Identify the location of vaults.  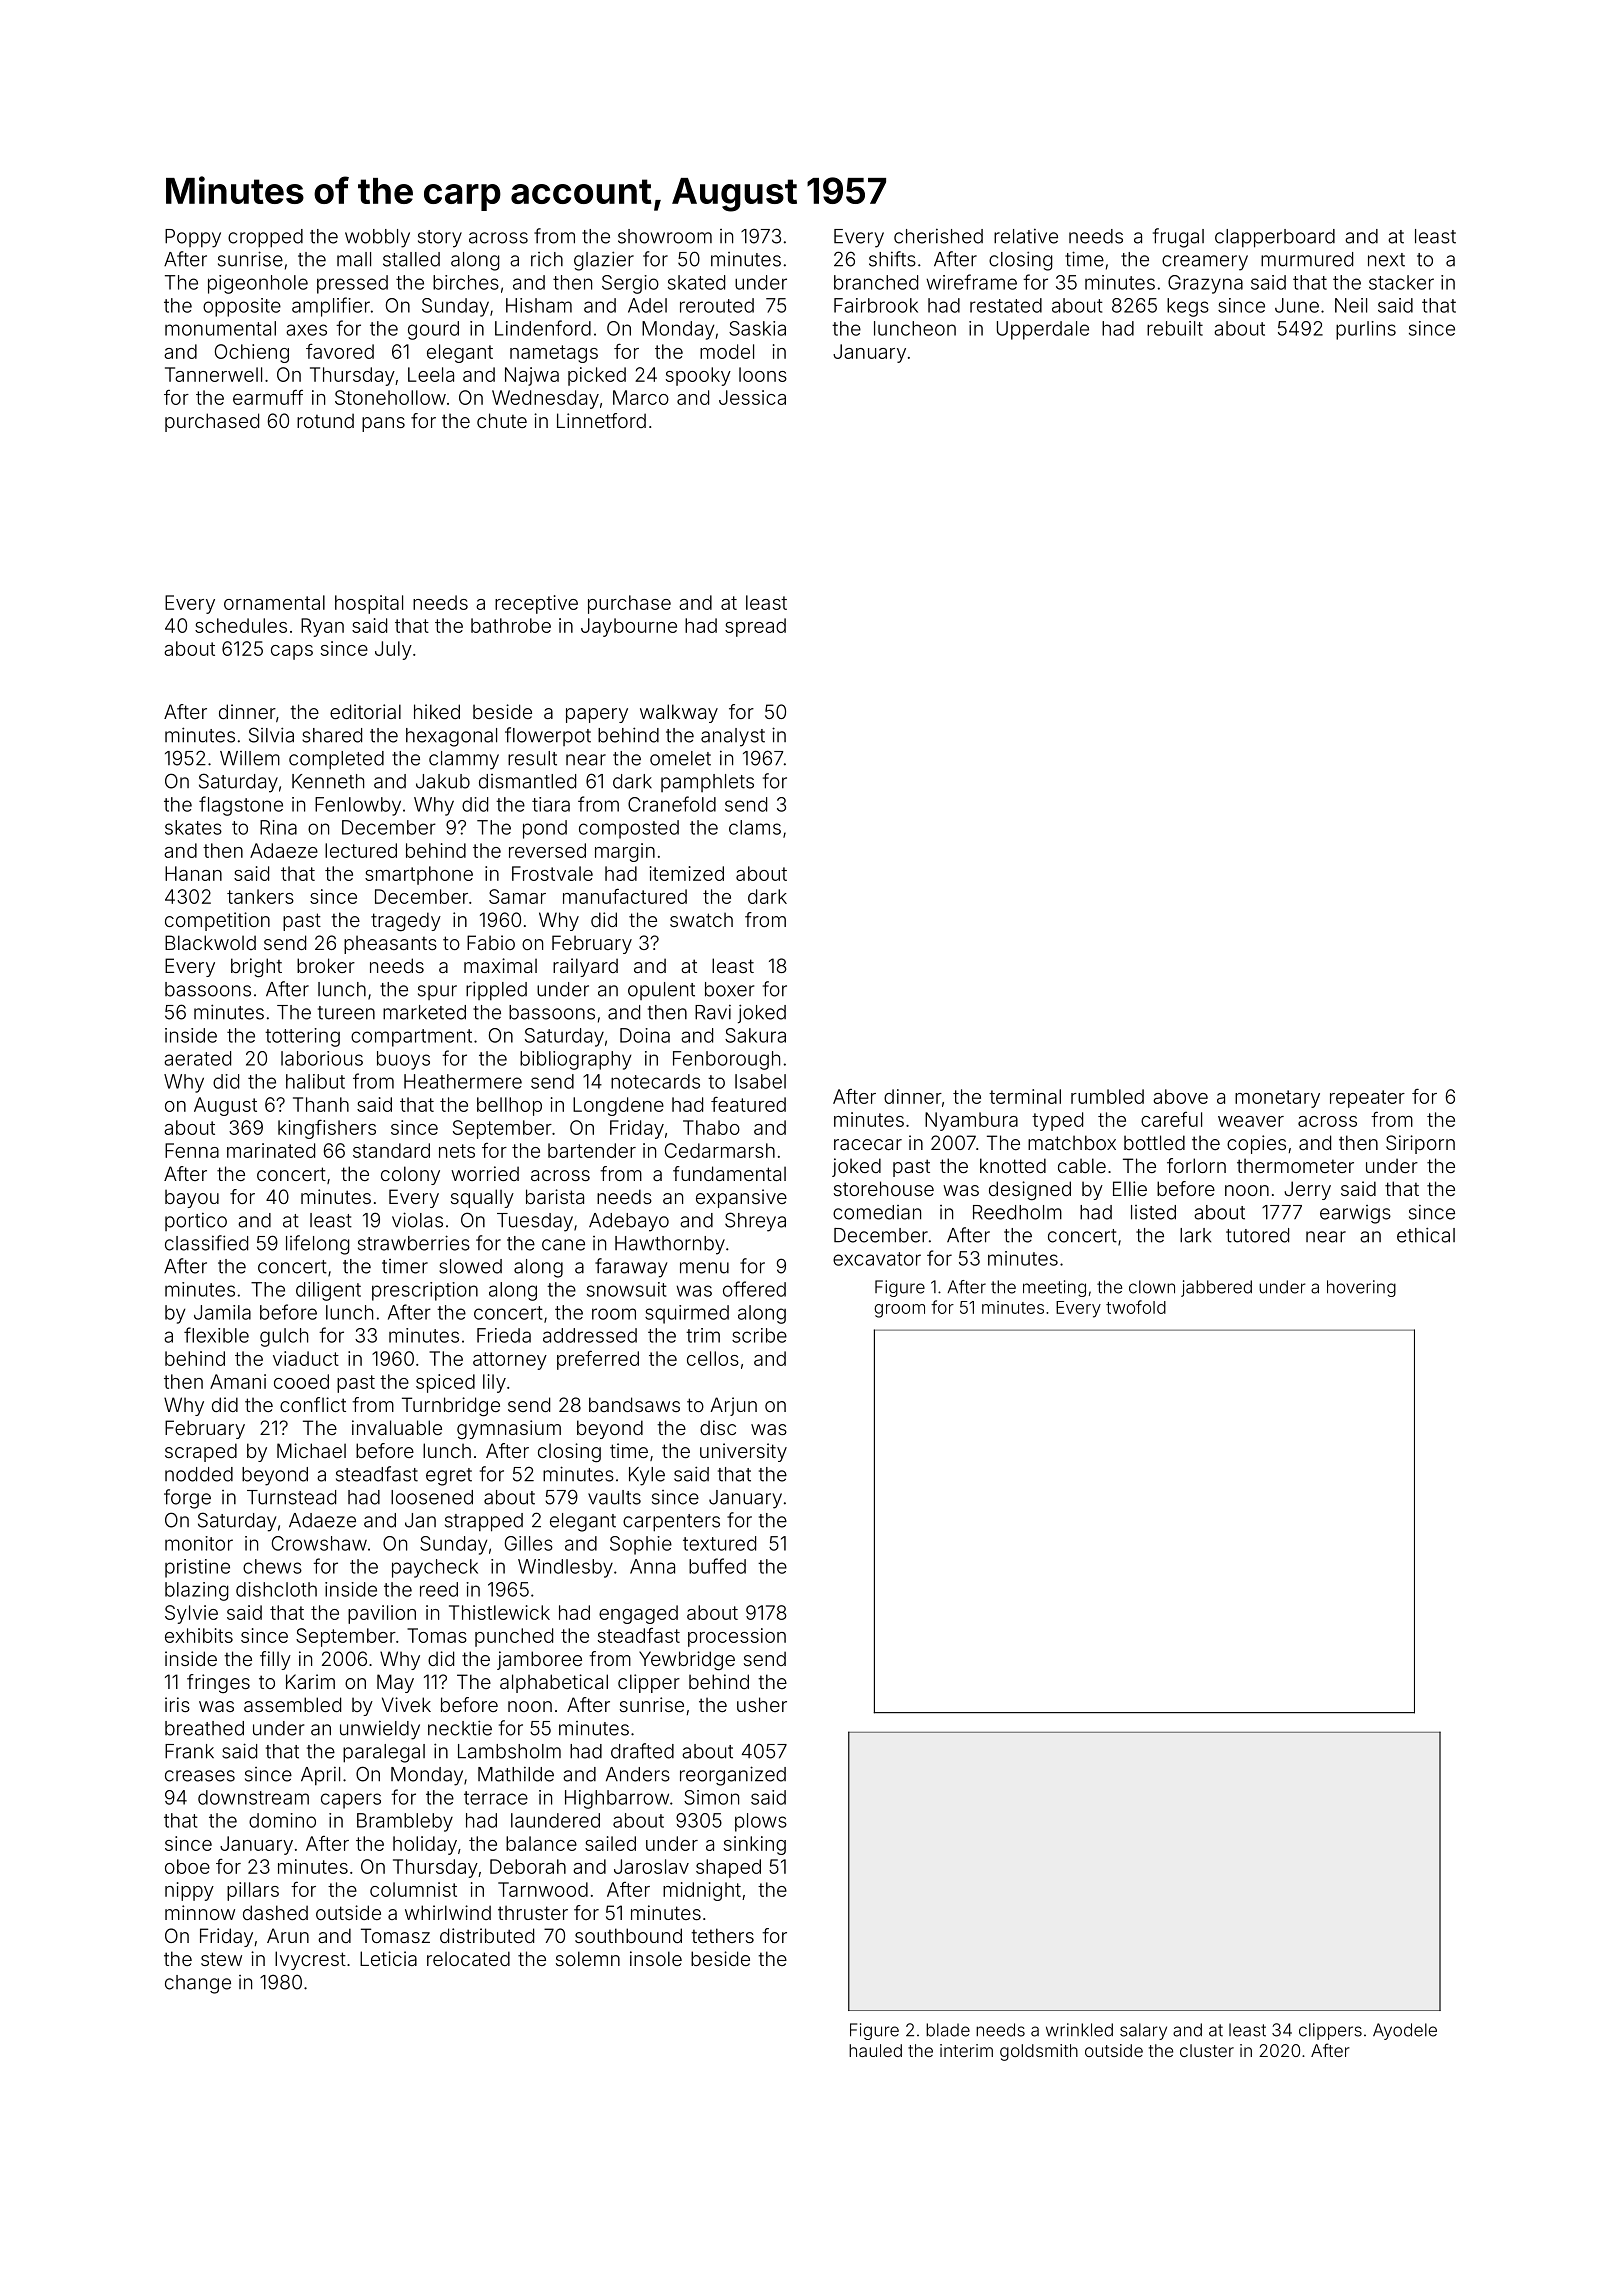
(614, 1497).
